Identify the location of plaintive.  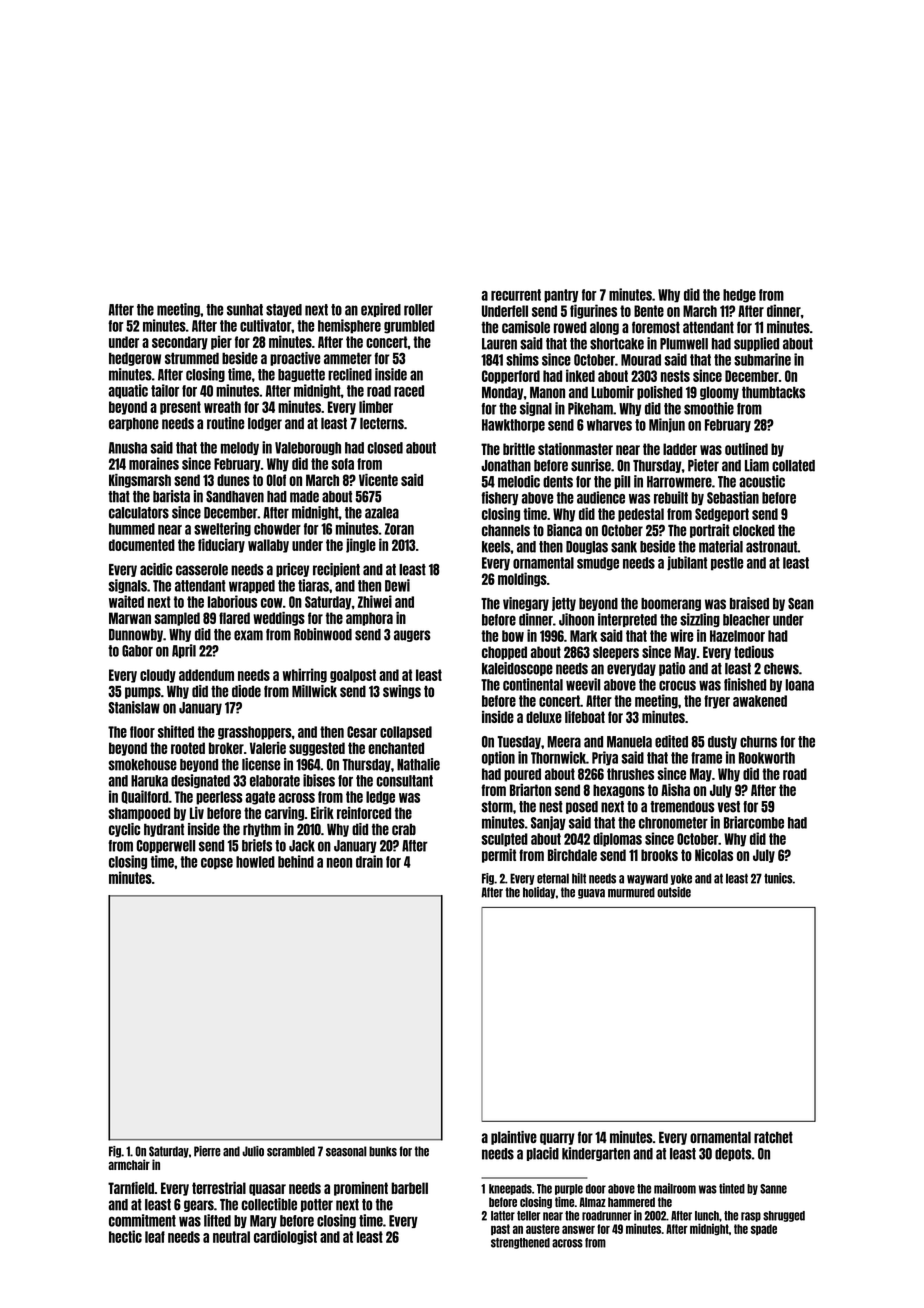
(514, 1138).
